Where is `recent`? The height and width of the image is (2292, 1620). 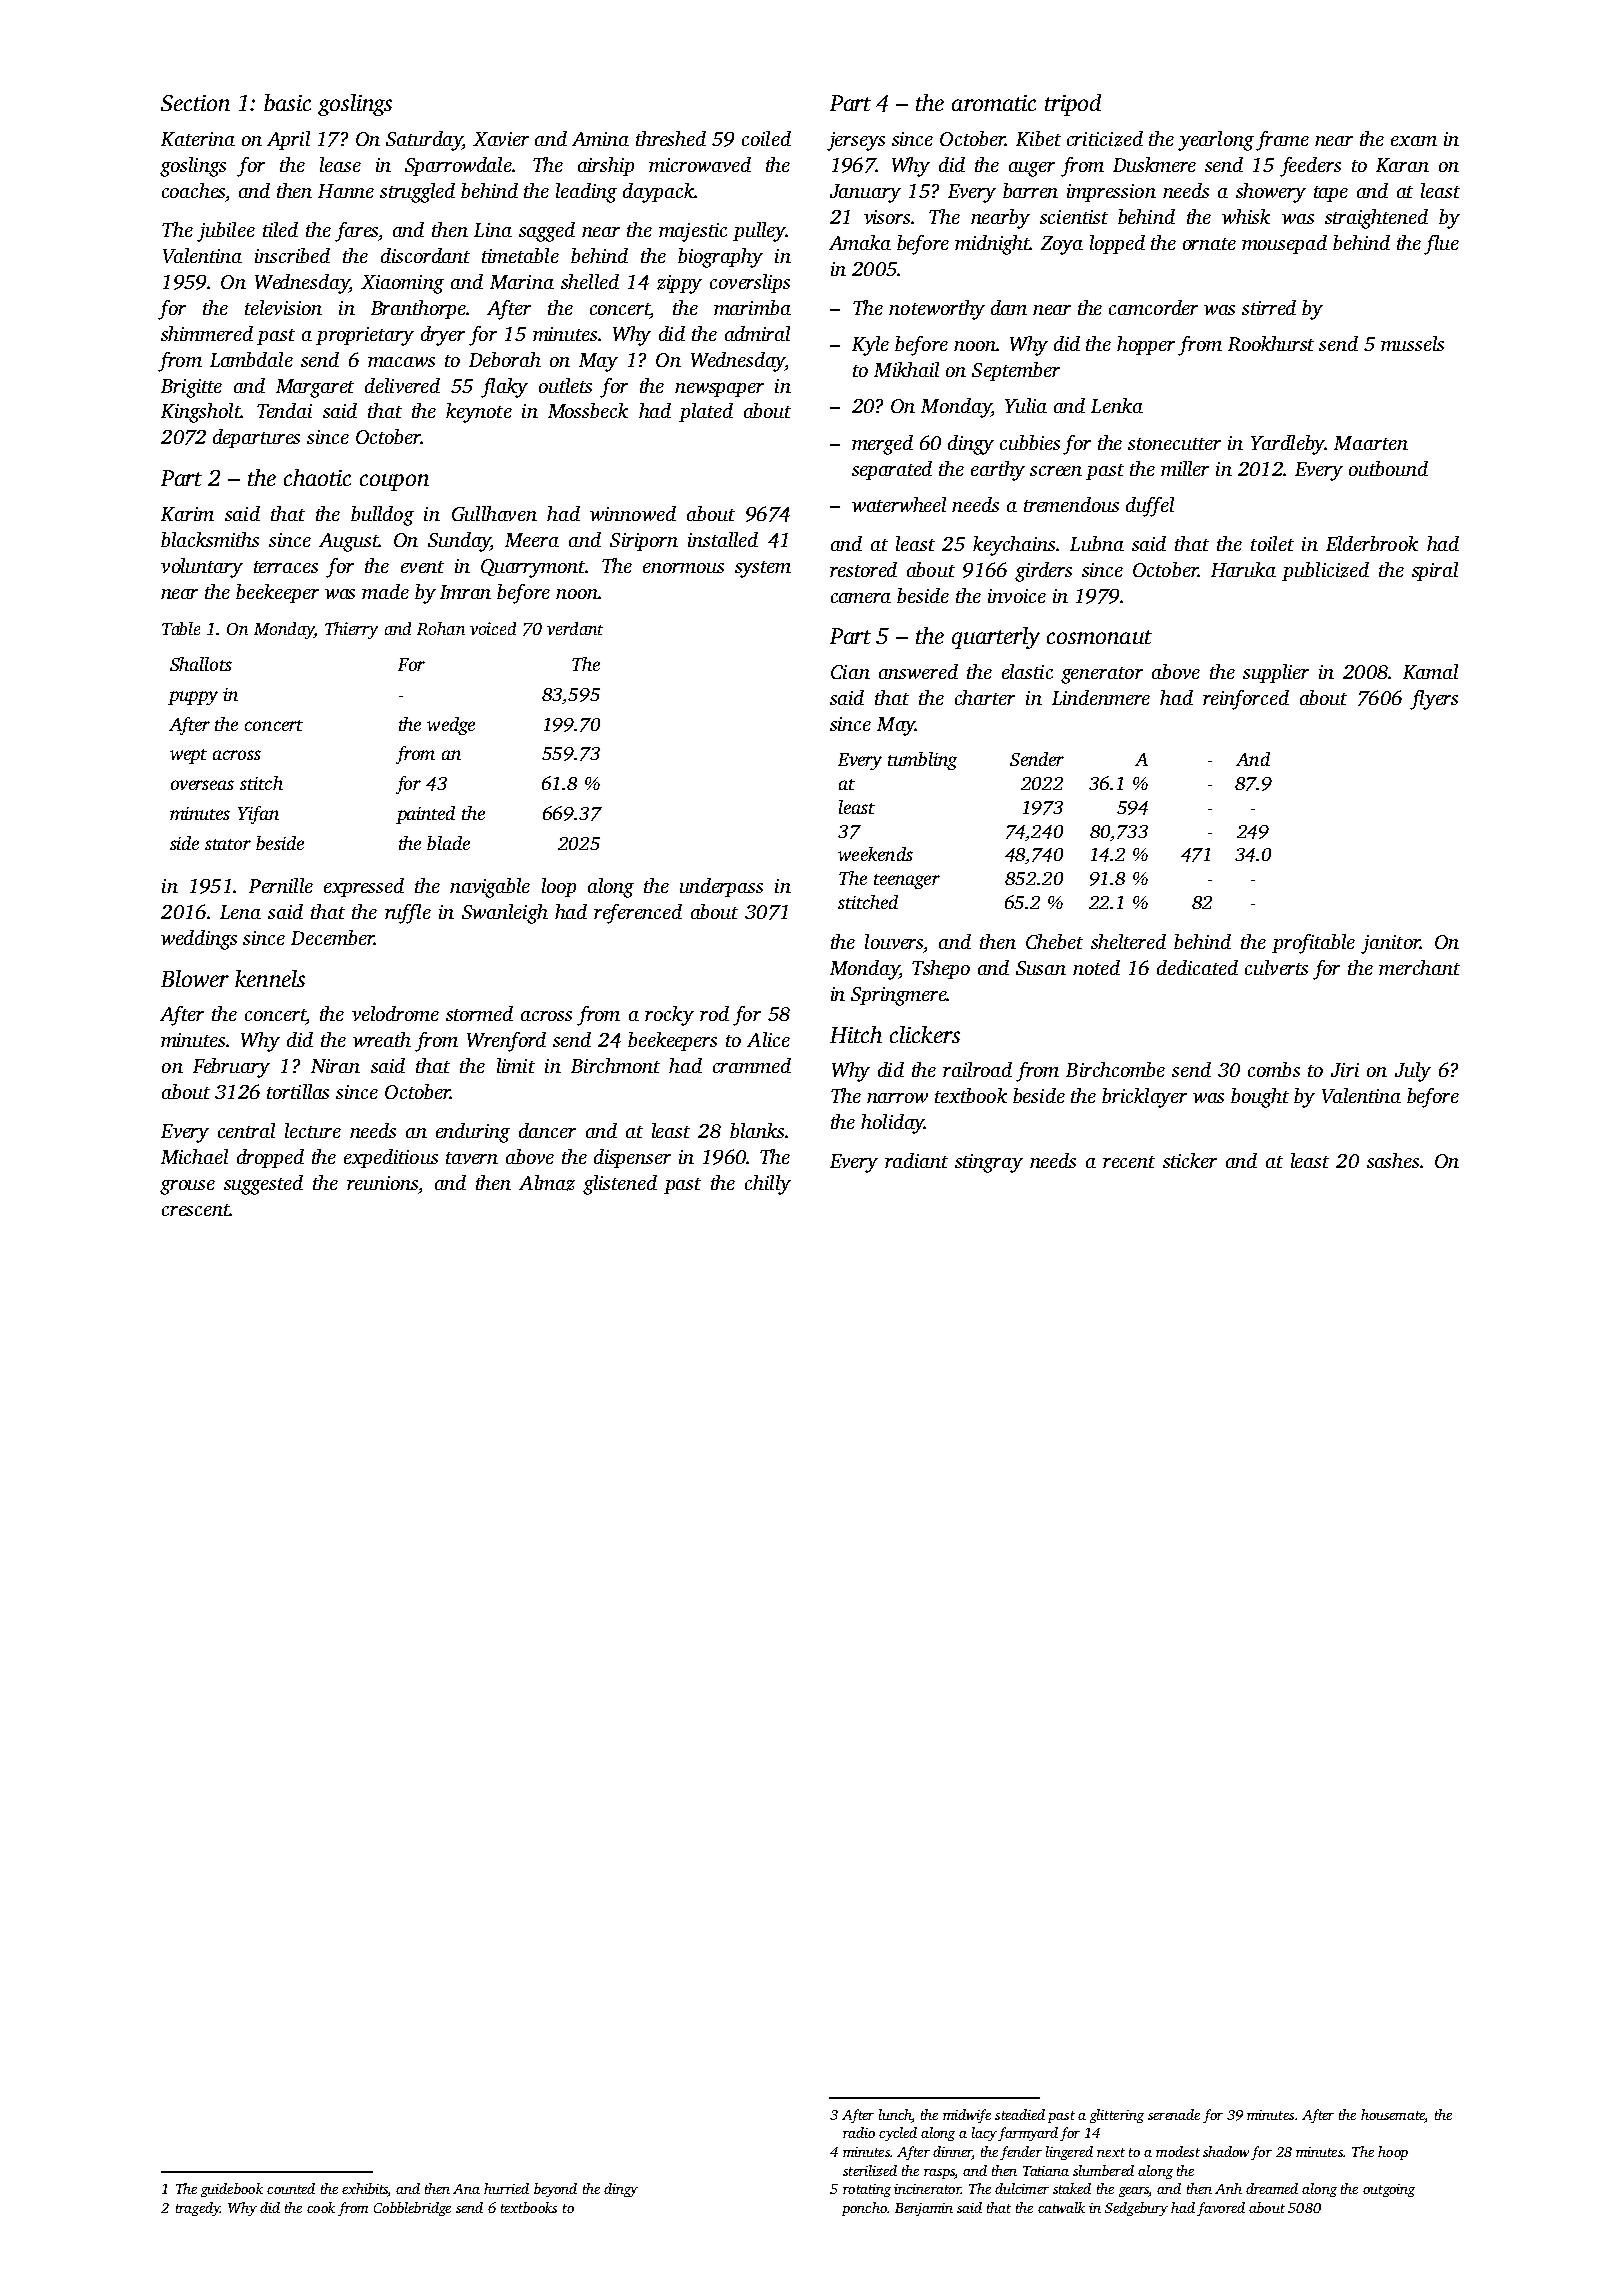 recent is located at coordinates (1129, 1162).
